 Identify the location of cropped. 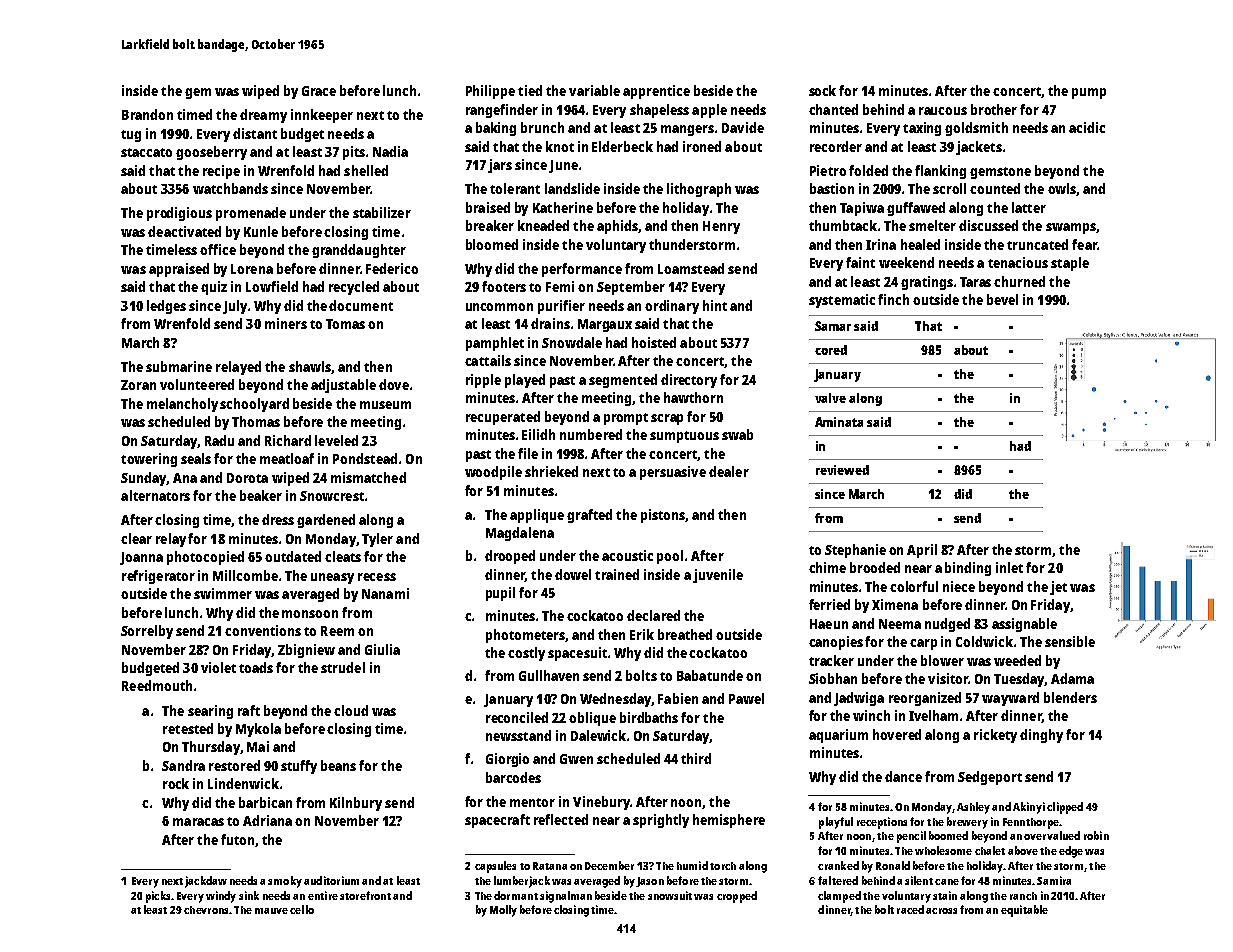
(737, 897).
